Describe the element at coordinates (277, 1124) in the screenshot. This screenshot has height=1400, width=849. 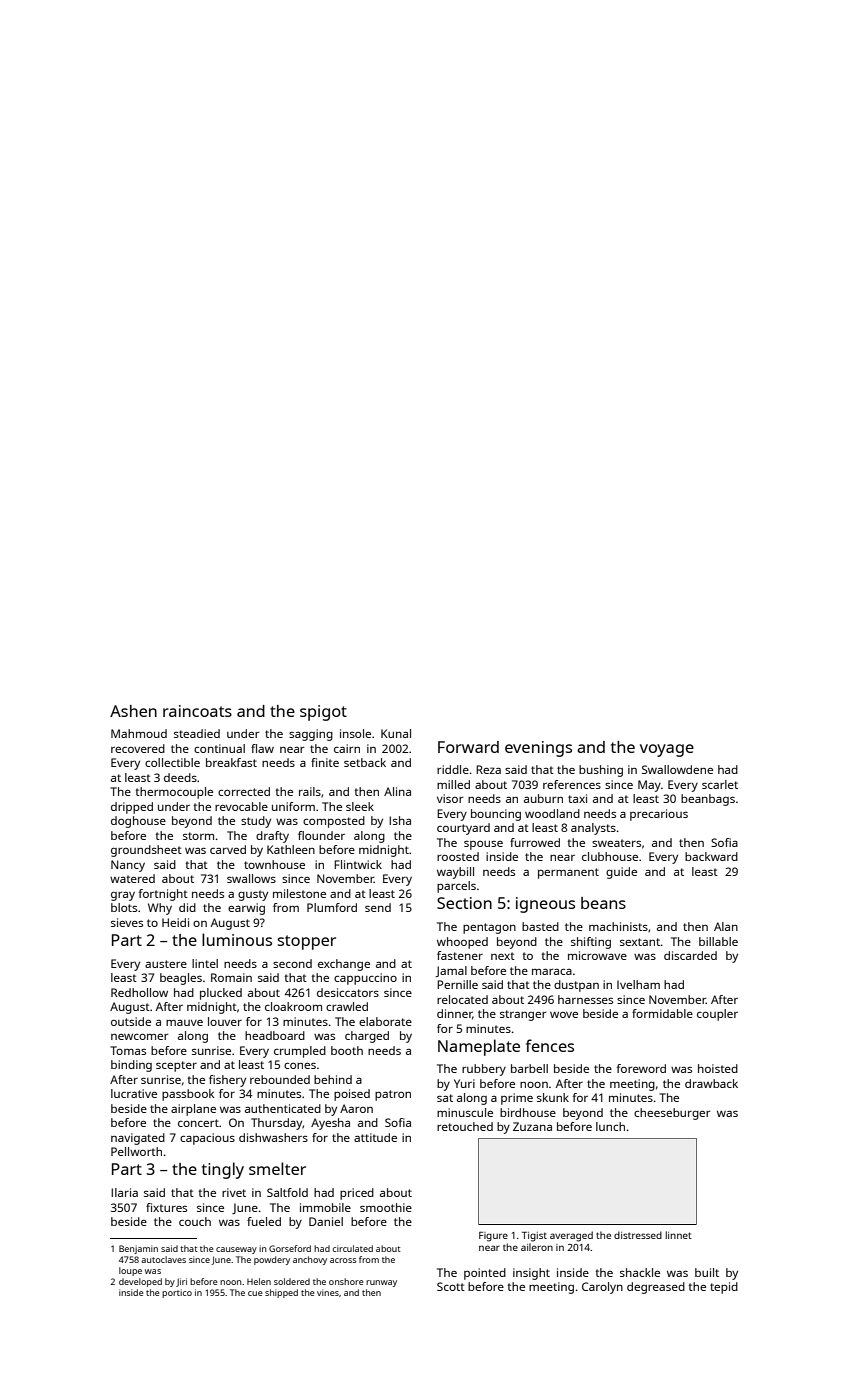
I see `Thursday` at that location.
